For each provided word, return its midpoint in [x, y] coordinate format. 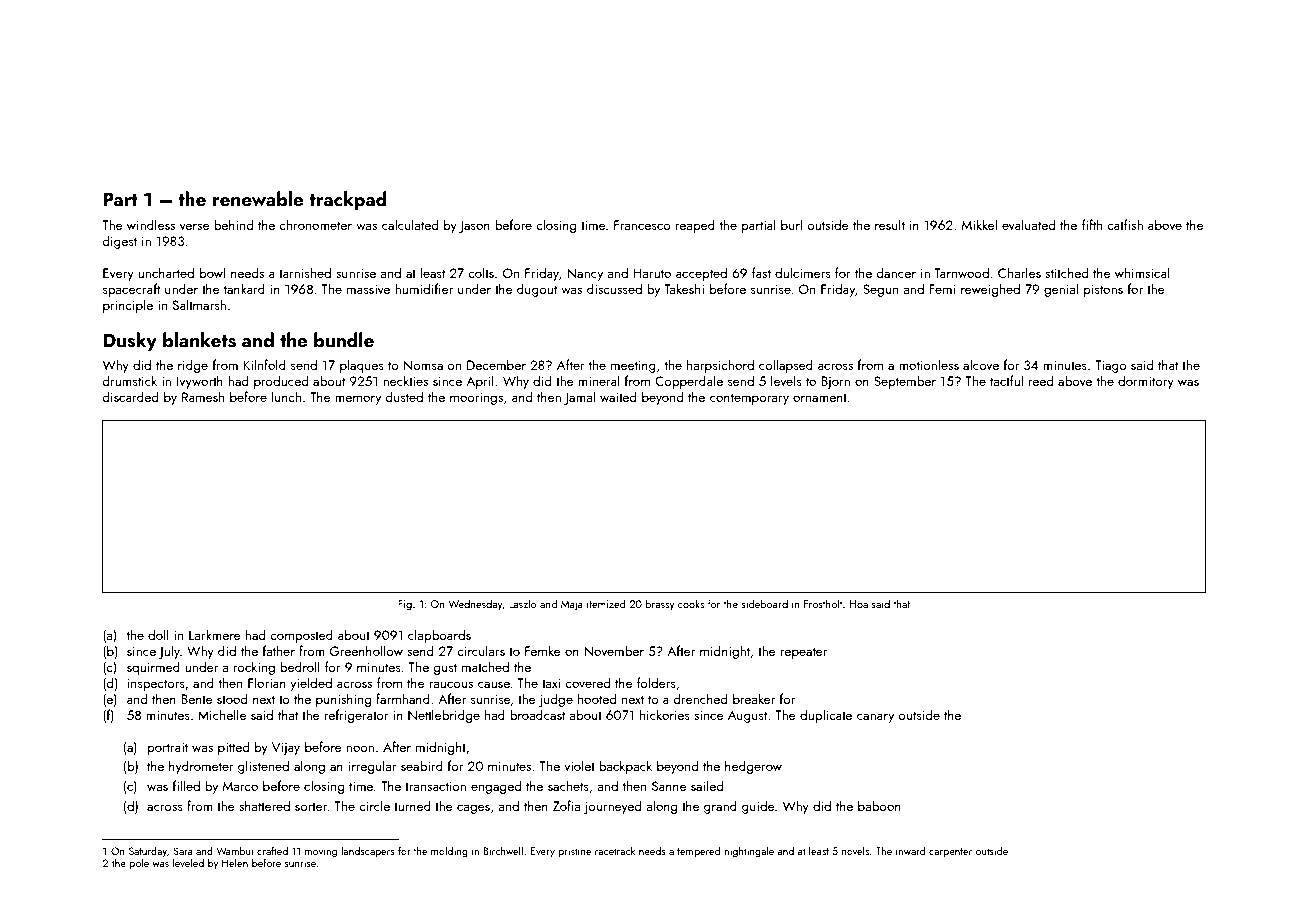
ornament [820, 397]
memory [358, 400]
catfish [1125, 224]
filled [186, 785]
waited [618, 396]
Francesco [642, 225]
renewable [258, 198]
